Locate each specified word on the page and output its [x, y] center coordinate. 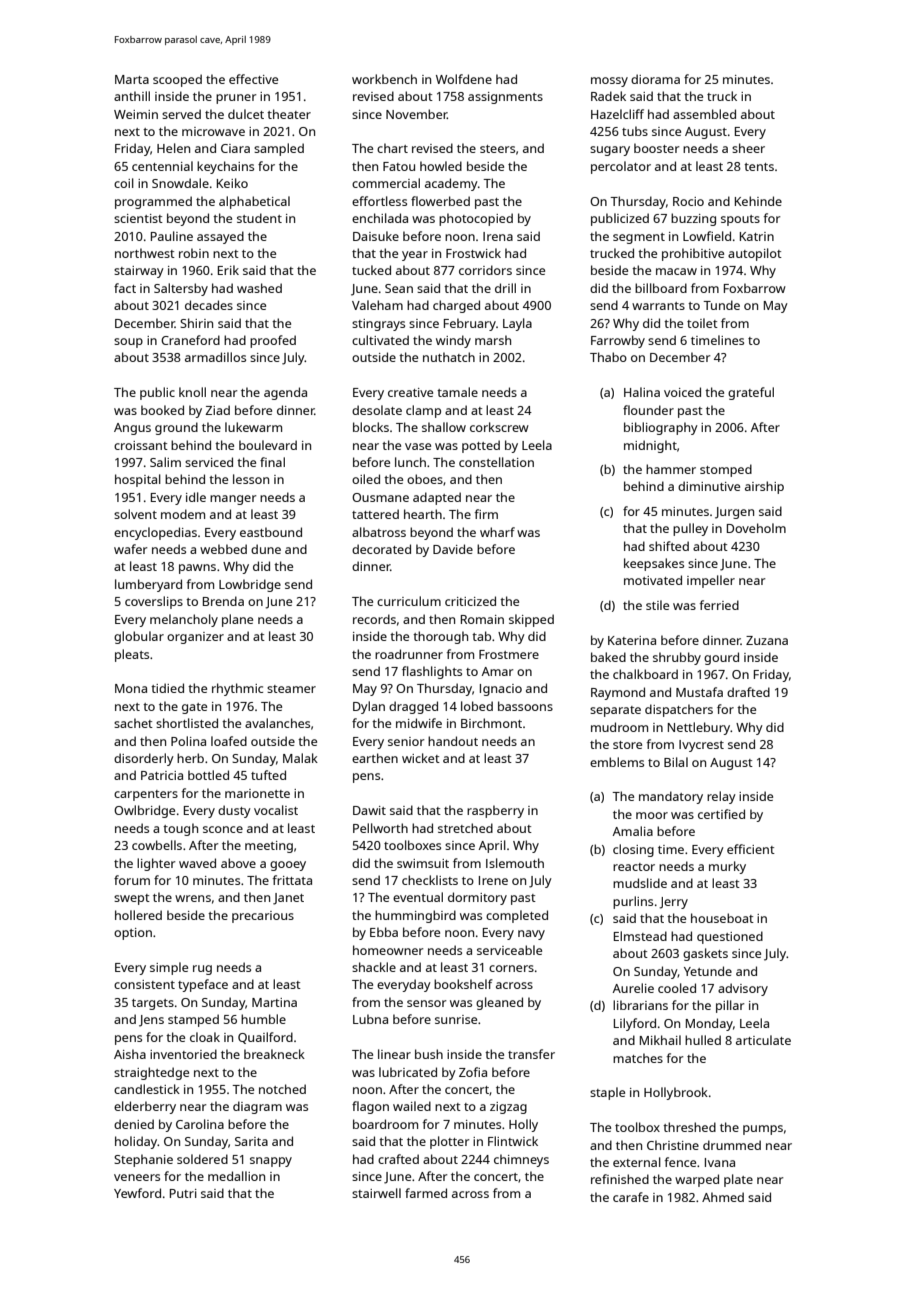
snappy [271, 1162]
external [637, 1162]
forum [132, 880]
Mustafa [699, 692]
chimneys [521, 1160]
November [416, 114]
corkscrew [499, 427]
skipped [531, 620]
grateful [751, 393]
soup [128, 343]
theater [289, 114]
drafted [748, 692]
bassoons [525, 706]
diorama [655, 79]
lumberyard [148, 585]
